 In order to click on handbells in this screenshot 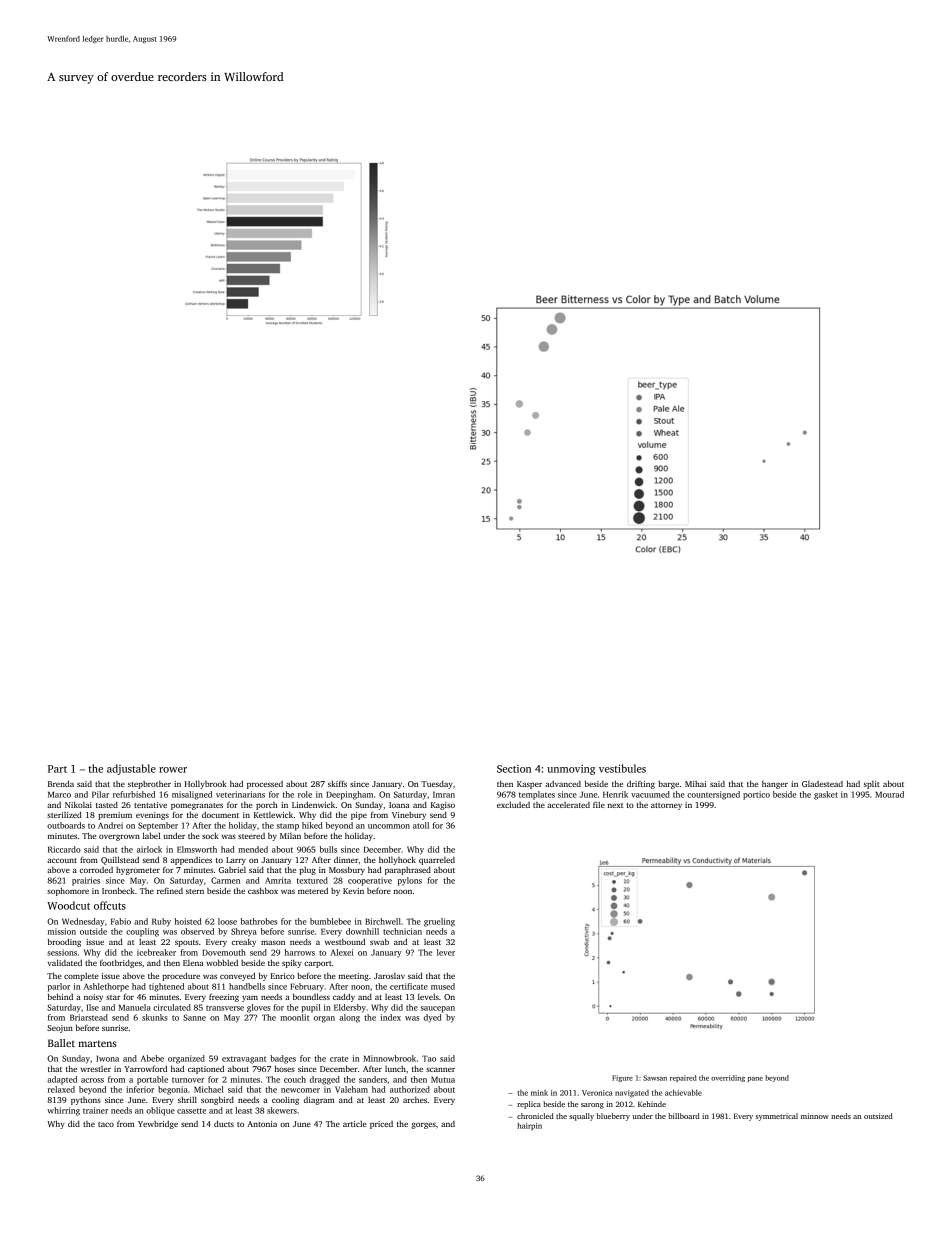, I will do `click(247, 986)`.
